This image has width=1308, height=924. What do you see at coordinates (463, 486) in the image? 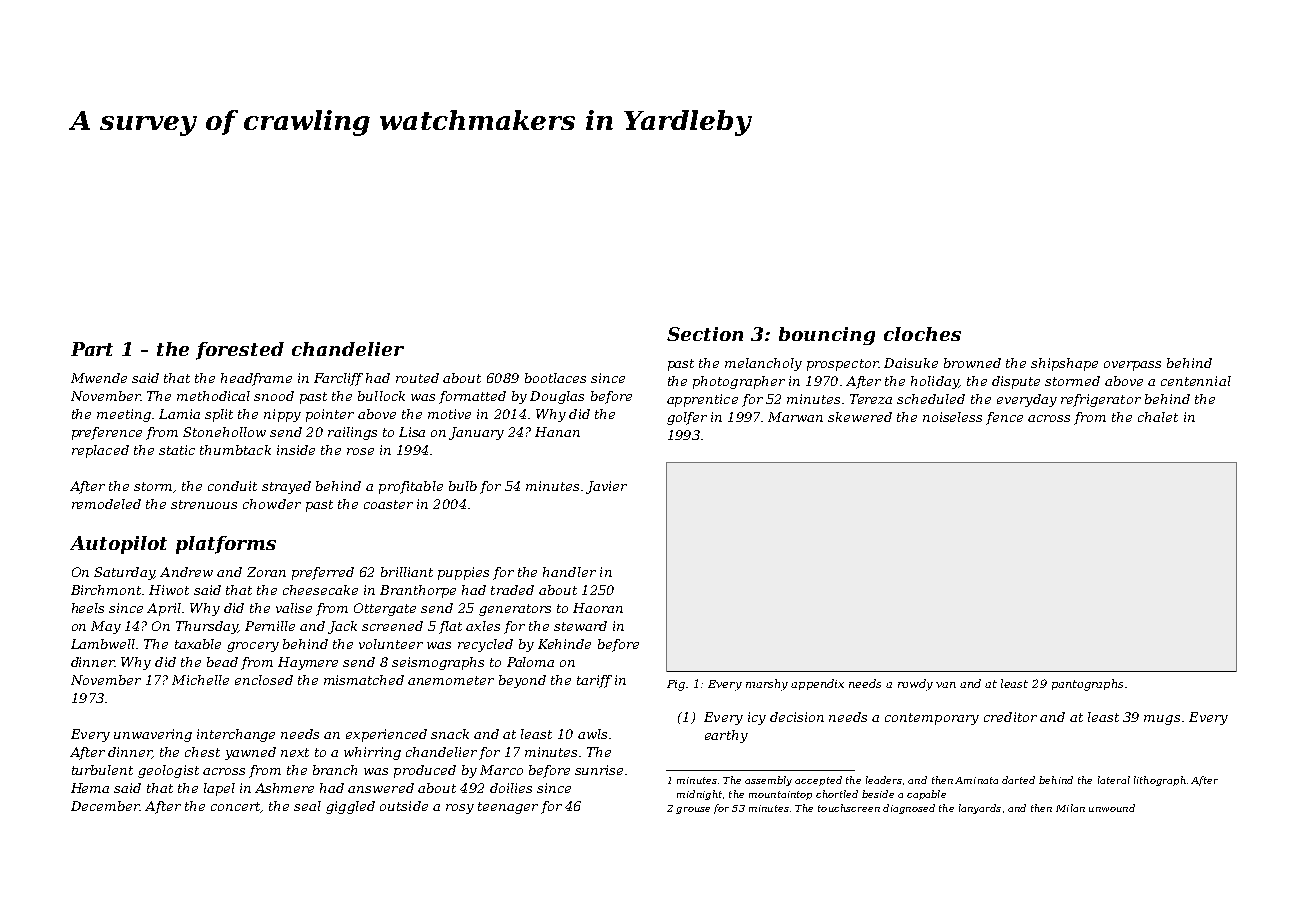
I see `bulb` at bounding box center [463, 486].
